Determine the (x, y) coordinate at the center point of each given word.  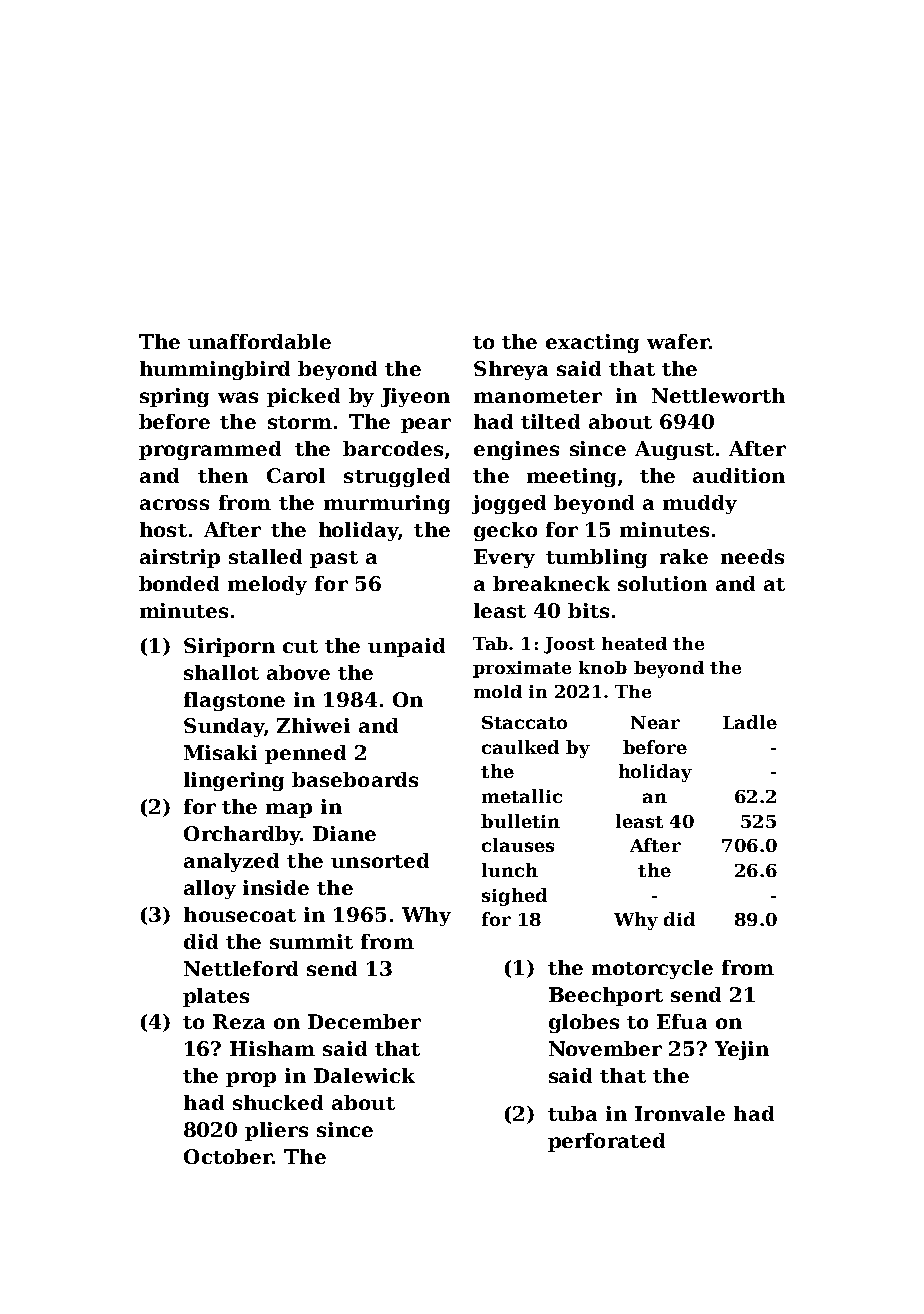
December (364, 1021)
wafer (678, 341)
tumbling (596, 558)
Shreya (511, 370)
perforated (606, 1142)
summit (311, 941)
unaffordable (259, 341)
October (228, 1156)
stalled (265, 556)
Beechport (606, 996)
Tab (490, 643)
